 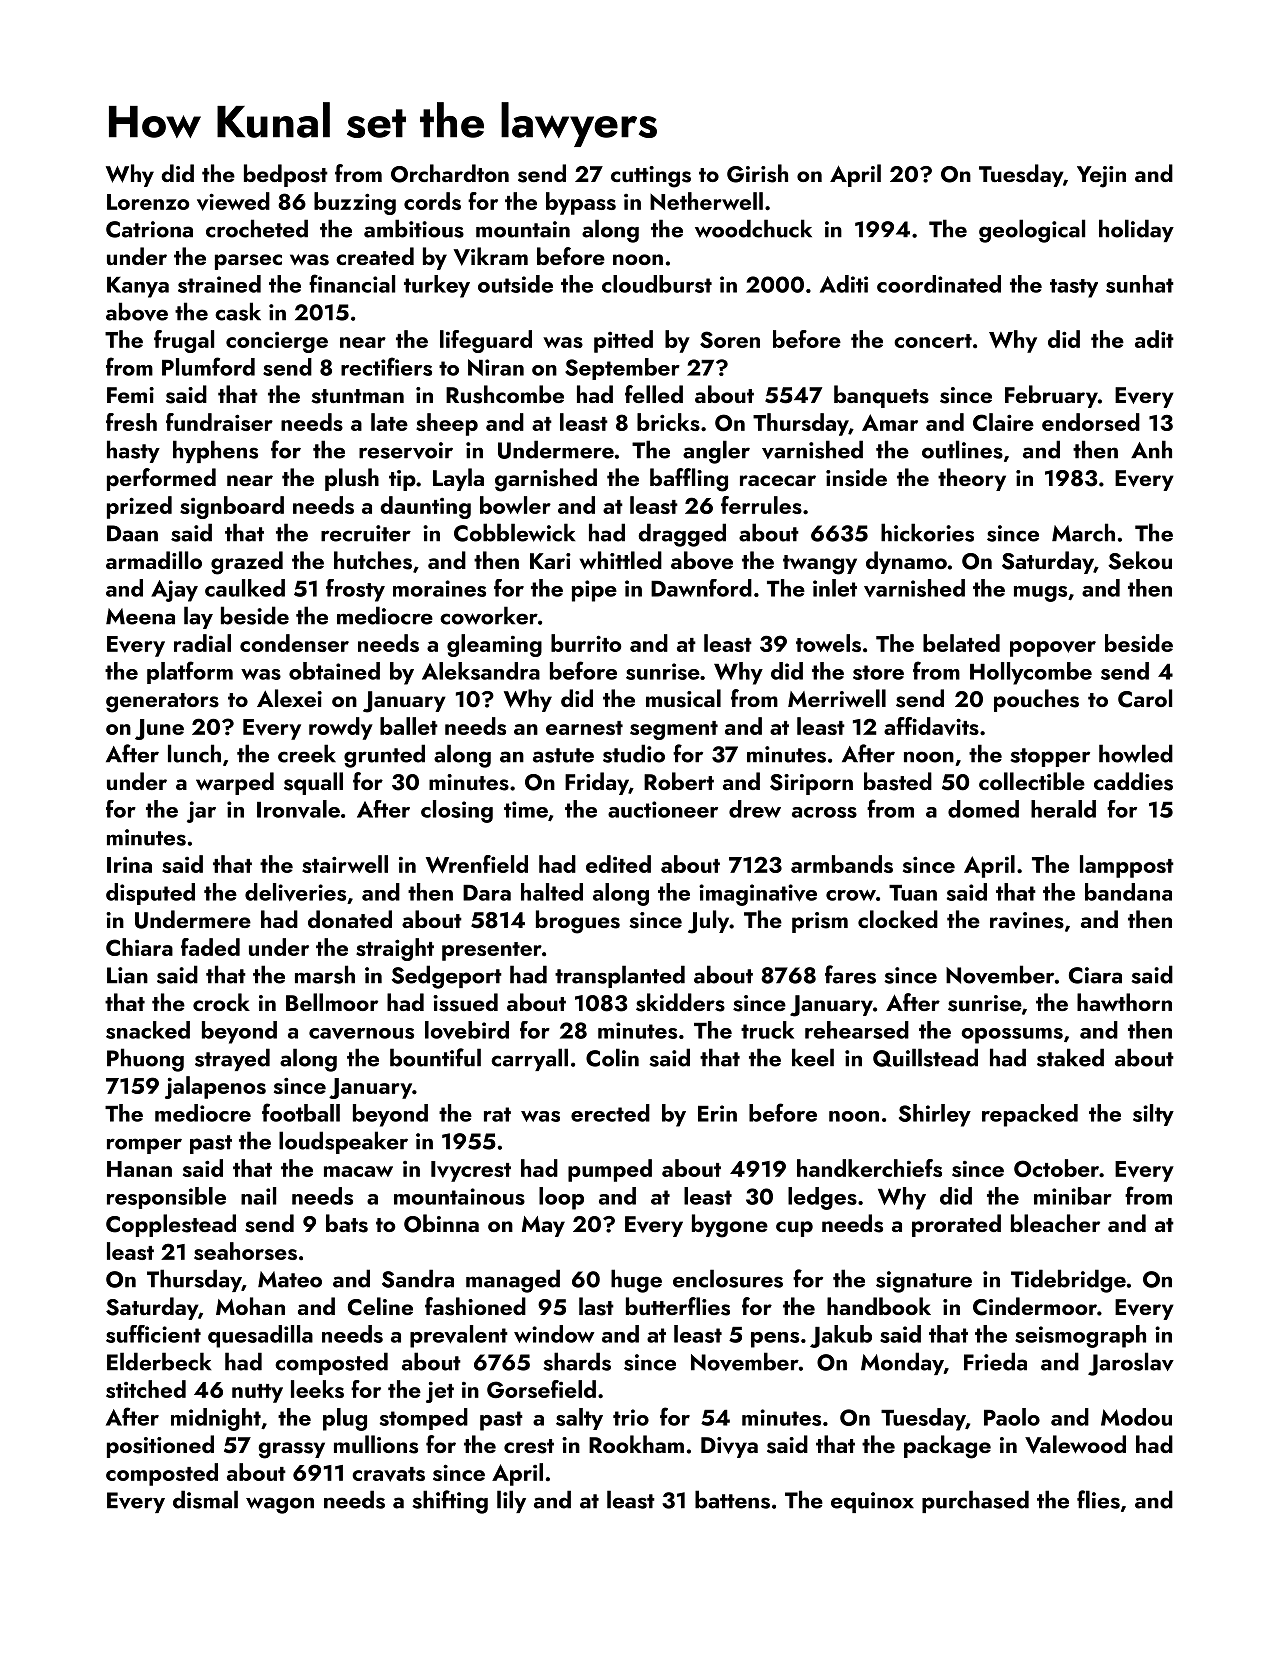 I want to click on Girish, so click(x=757, y=173).
